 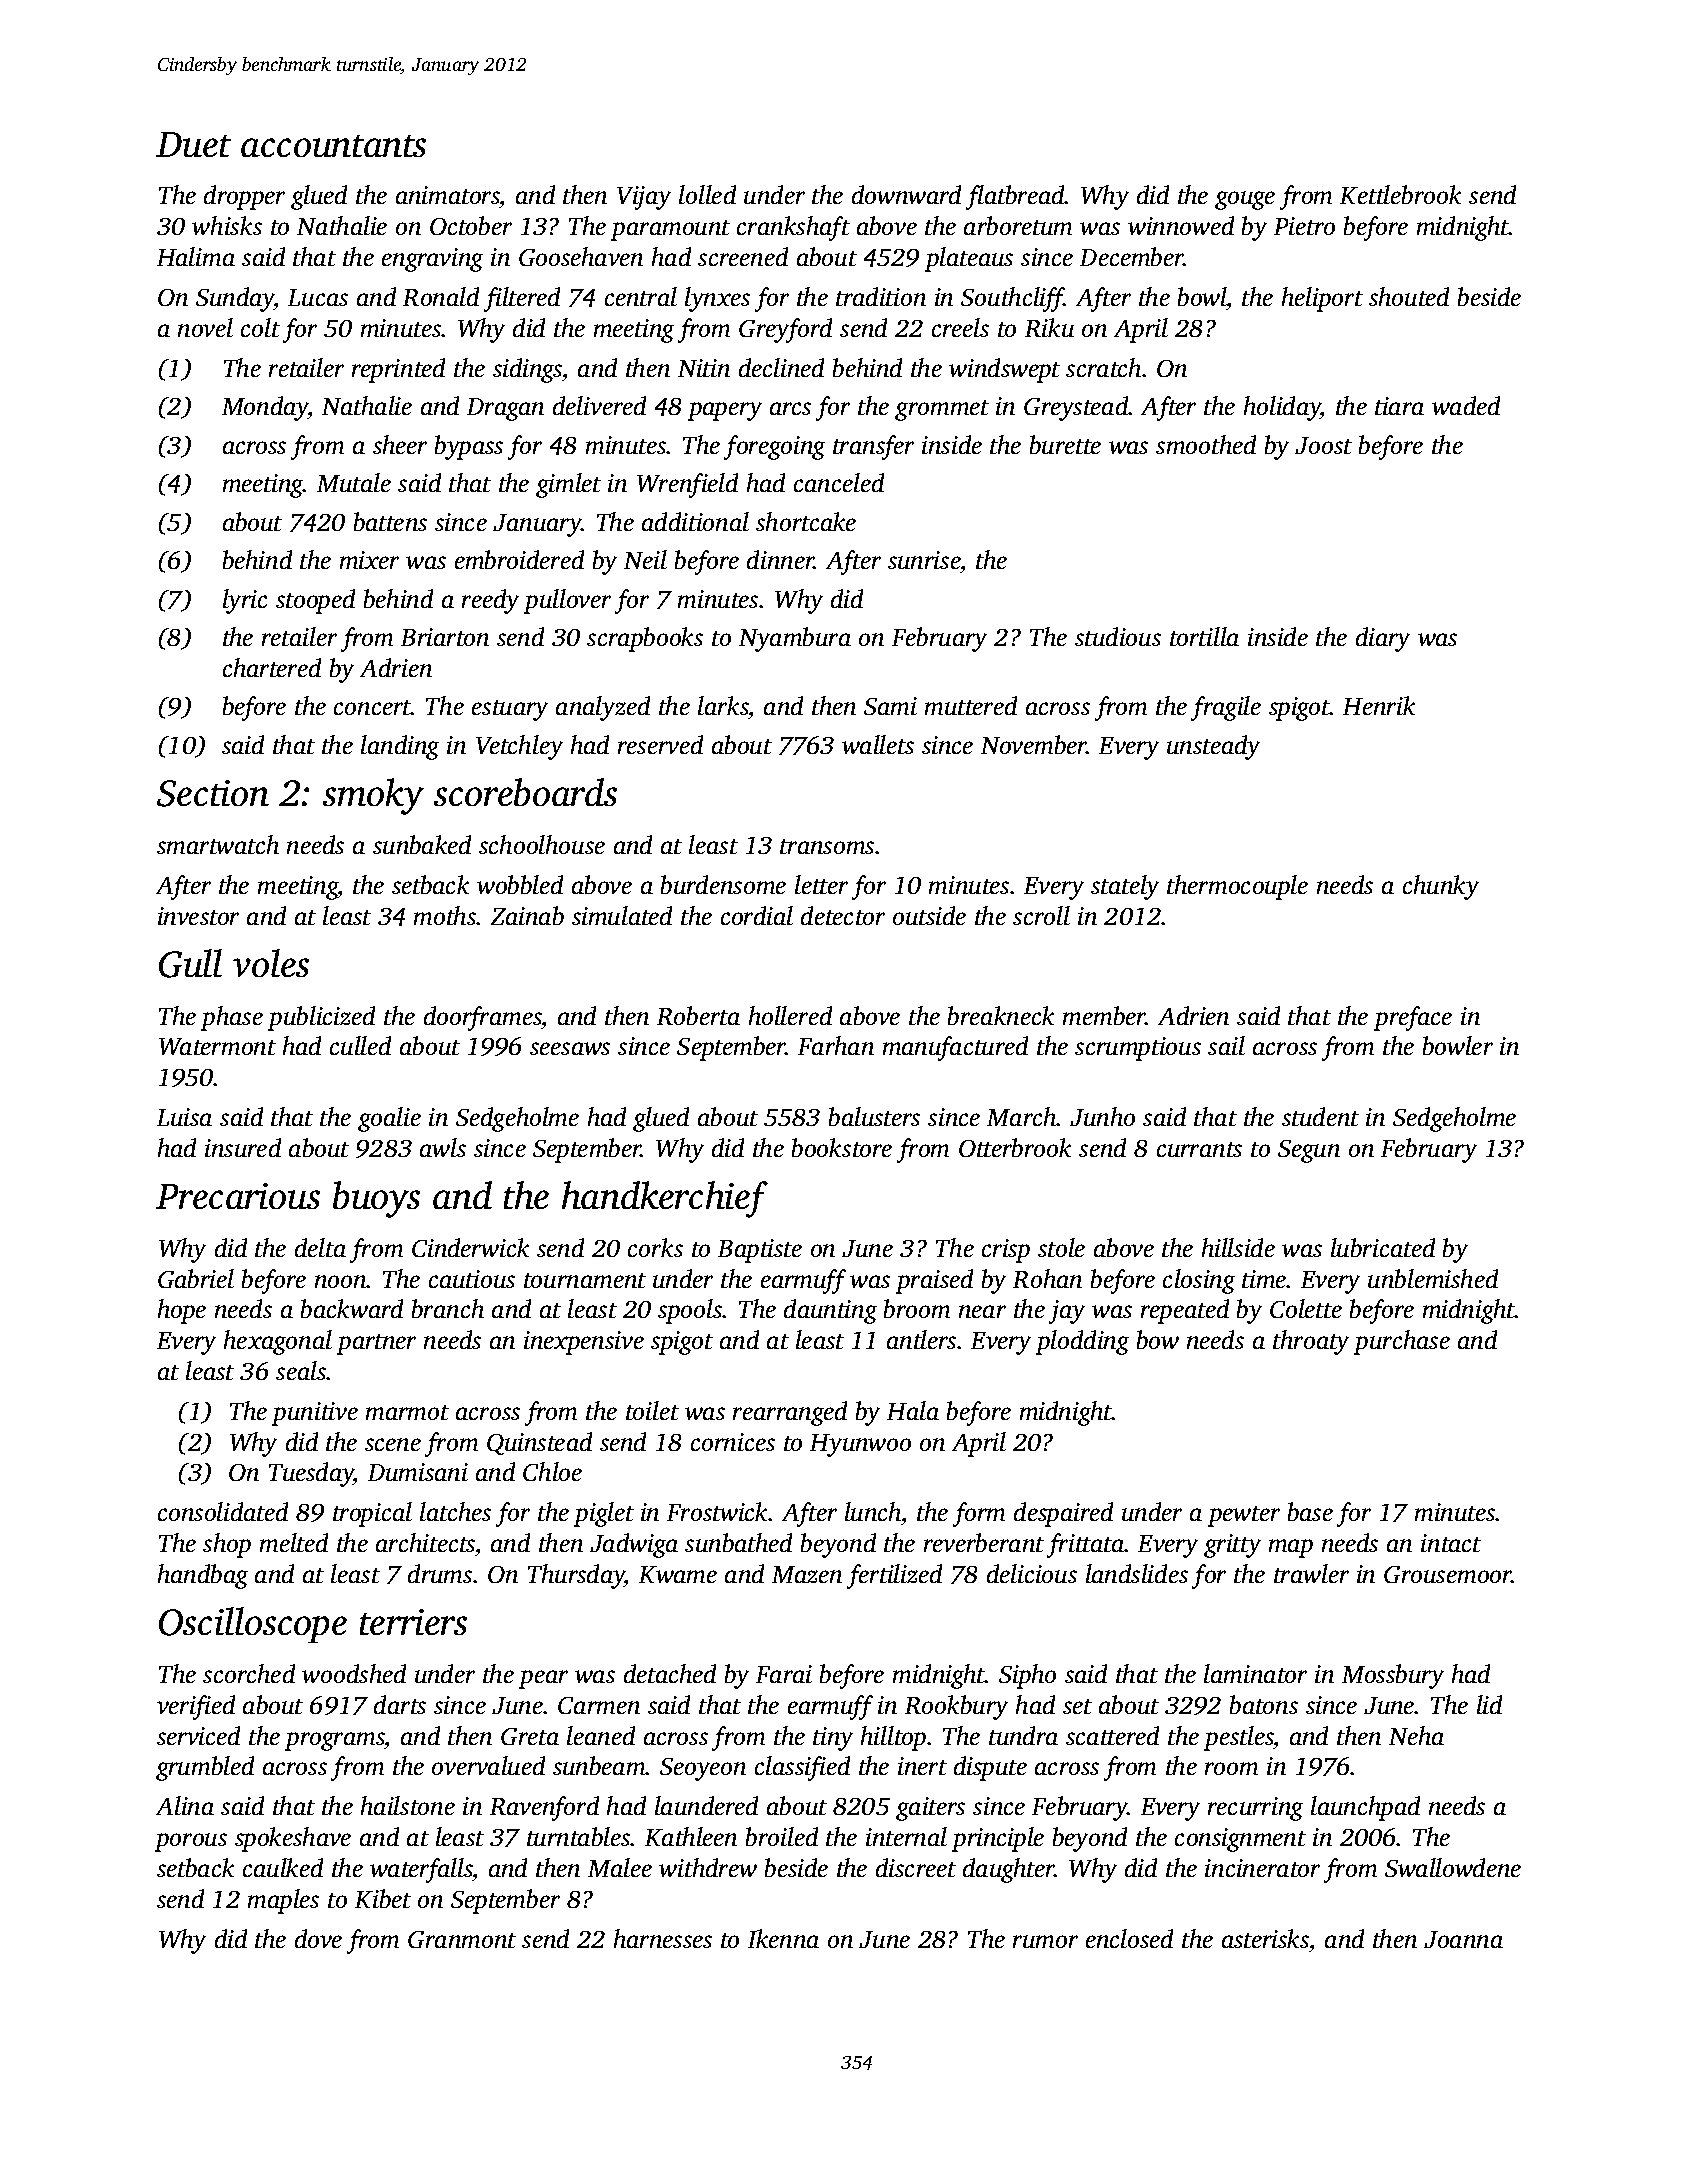 What do you see at coordinates (544, 1808) in the screenshot?
I see `Ravenford` at bounding box center [544, 1808].
